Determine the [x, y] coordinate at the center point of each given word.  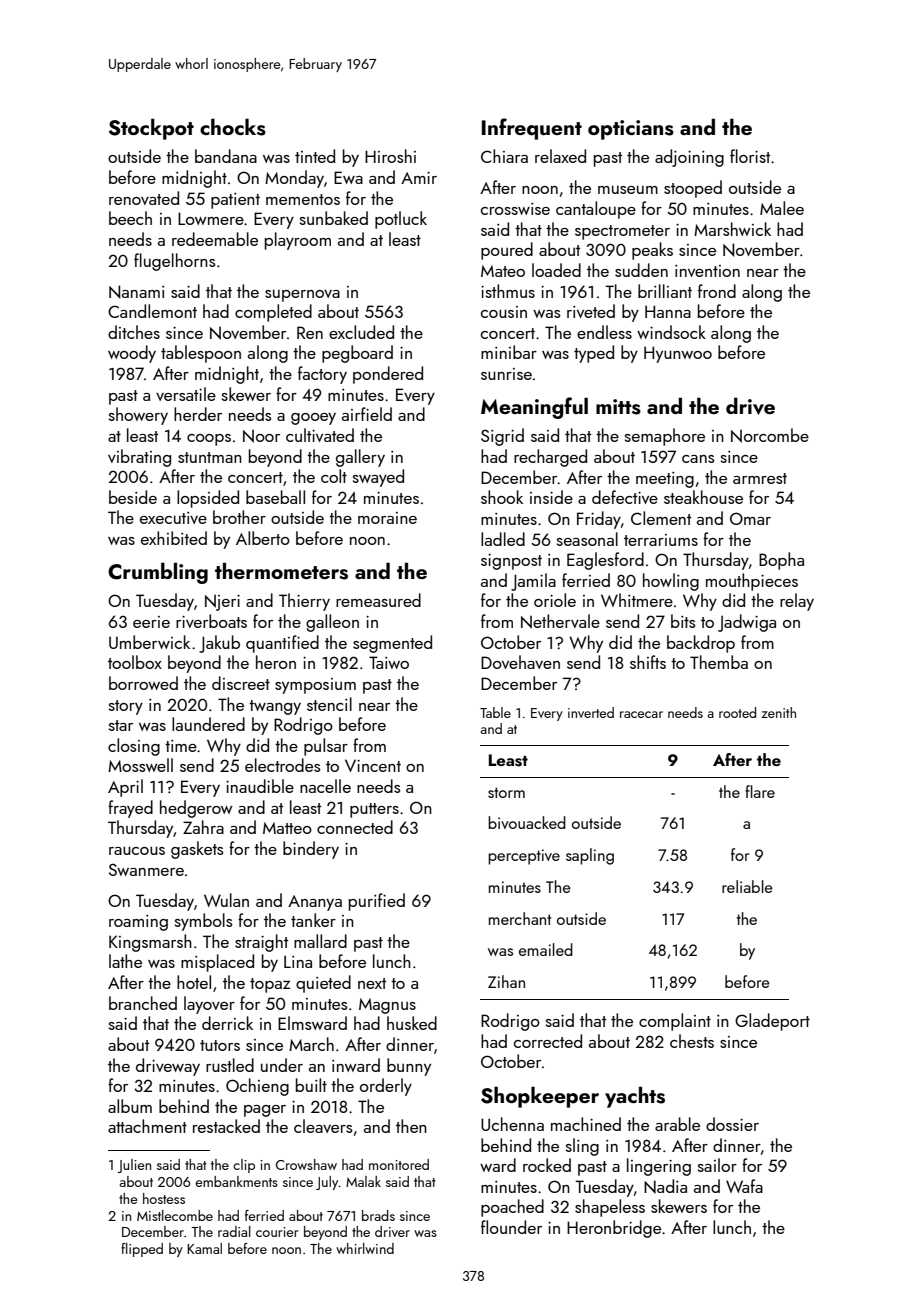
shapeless [610, 1208]
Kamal [204, 1248]
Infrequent [532, 129]
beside [133, 497]
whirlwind [365, 1248]
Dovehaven [520, 662]
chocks [233, 127]
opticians [631, 130]
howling [671, 582]
